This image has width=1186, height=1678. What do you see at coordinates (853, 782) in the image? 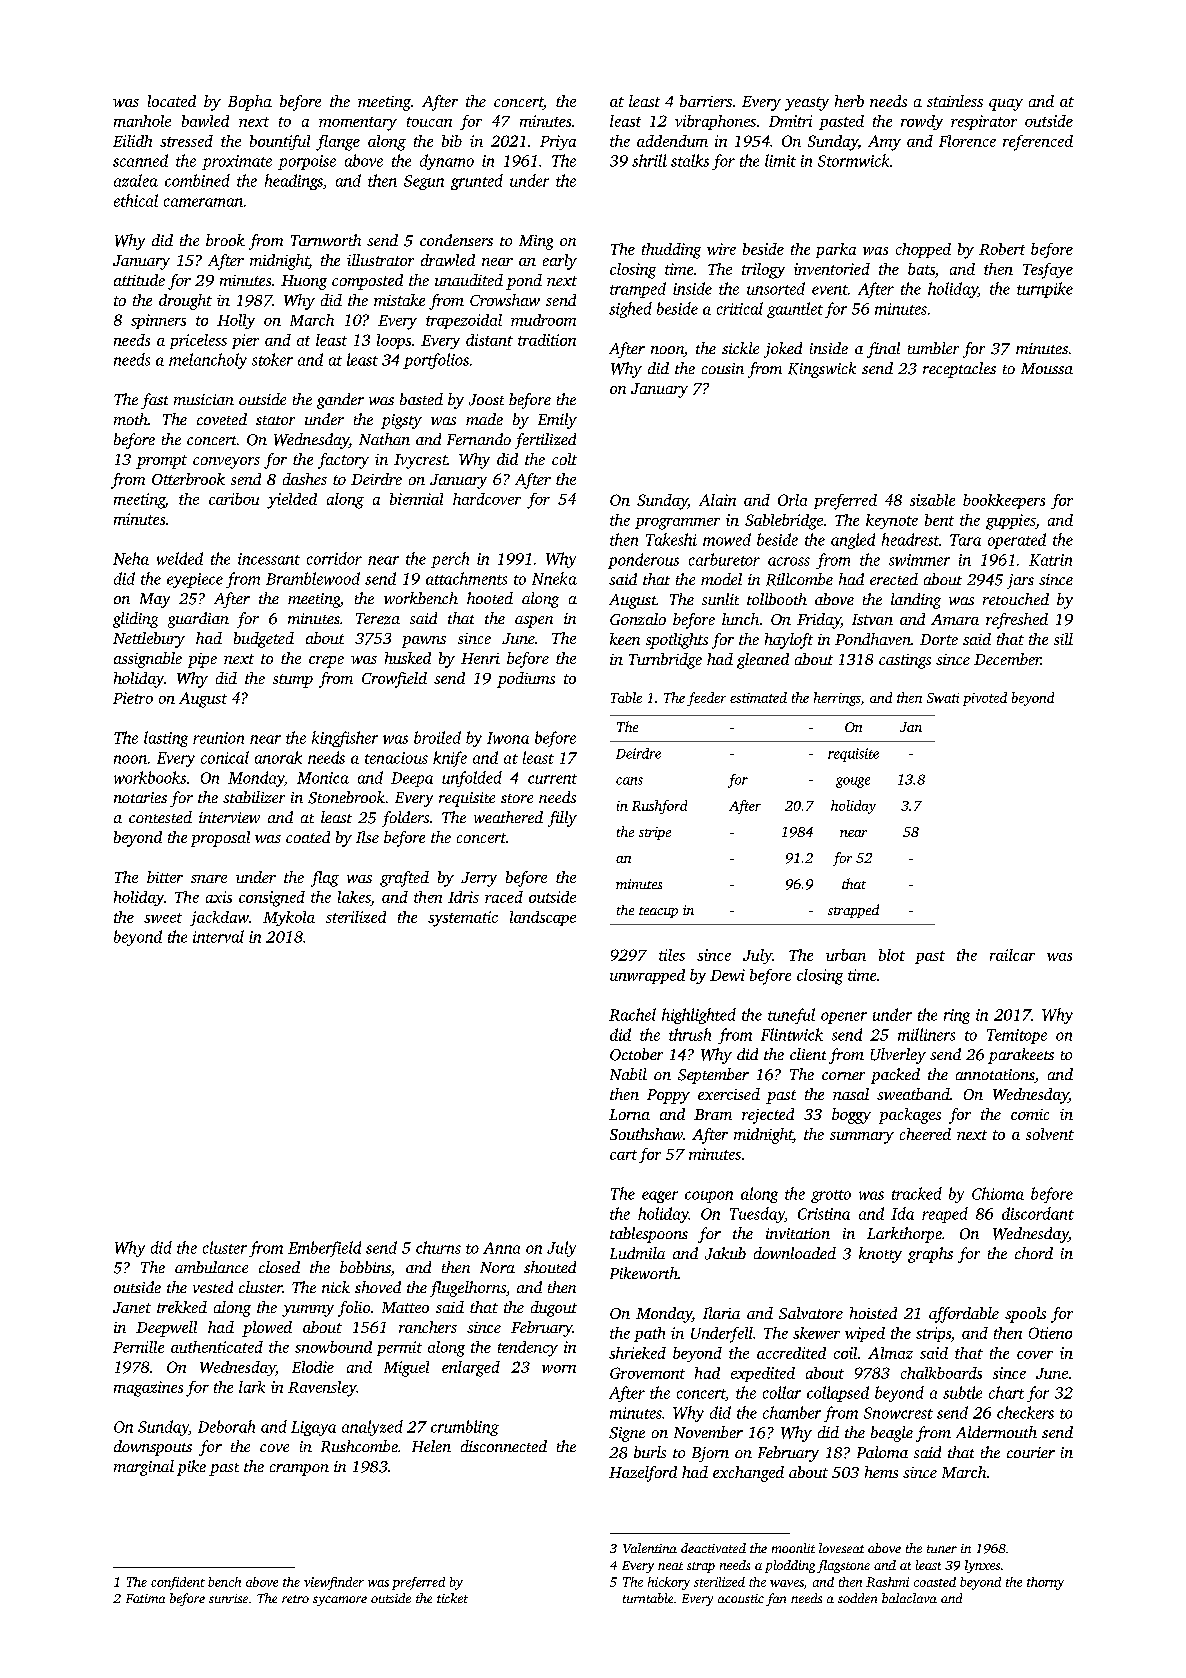
I see `gouge` at bounding box center [853, 782].
